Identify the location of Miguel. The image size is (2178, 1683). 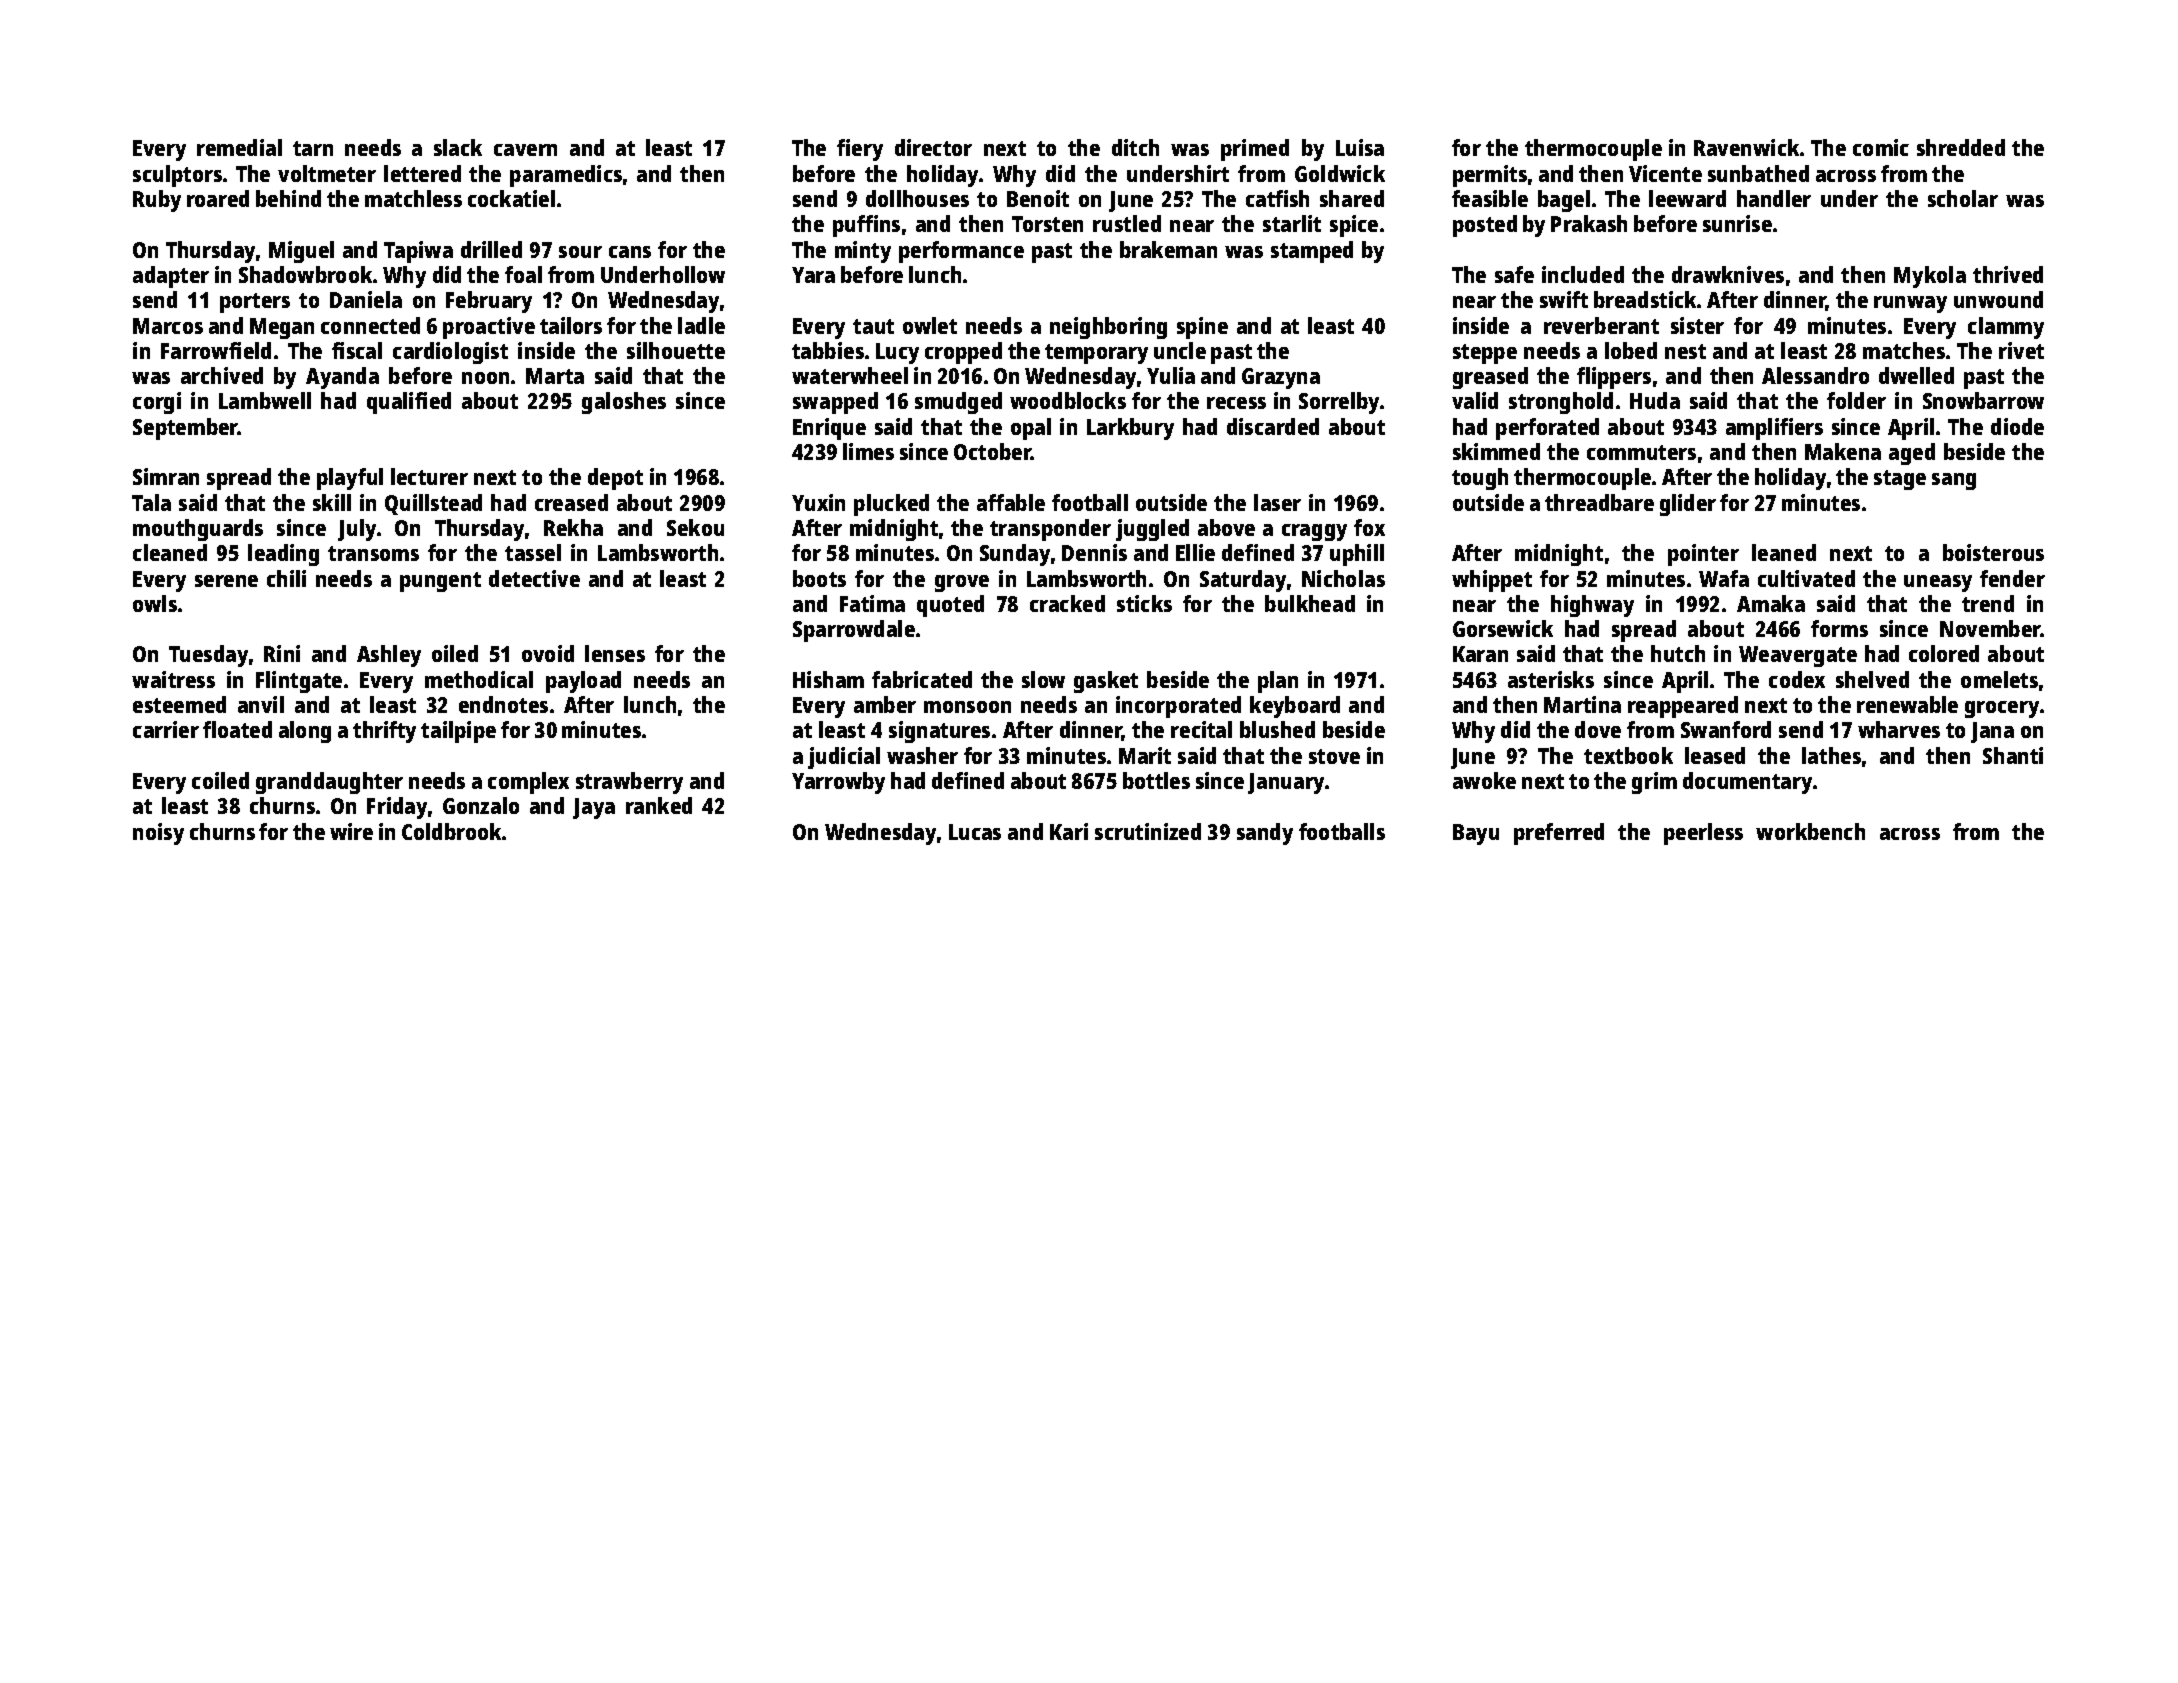
(301, 252).
